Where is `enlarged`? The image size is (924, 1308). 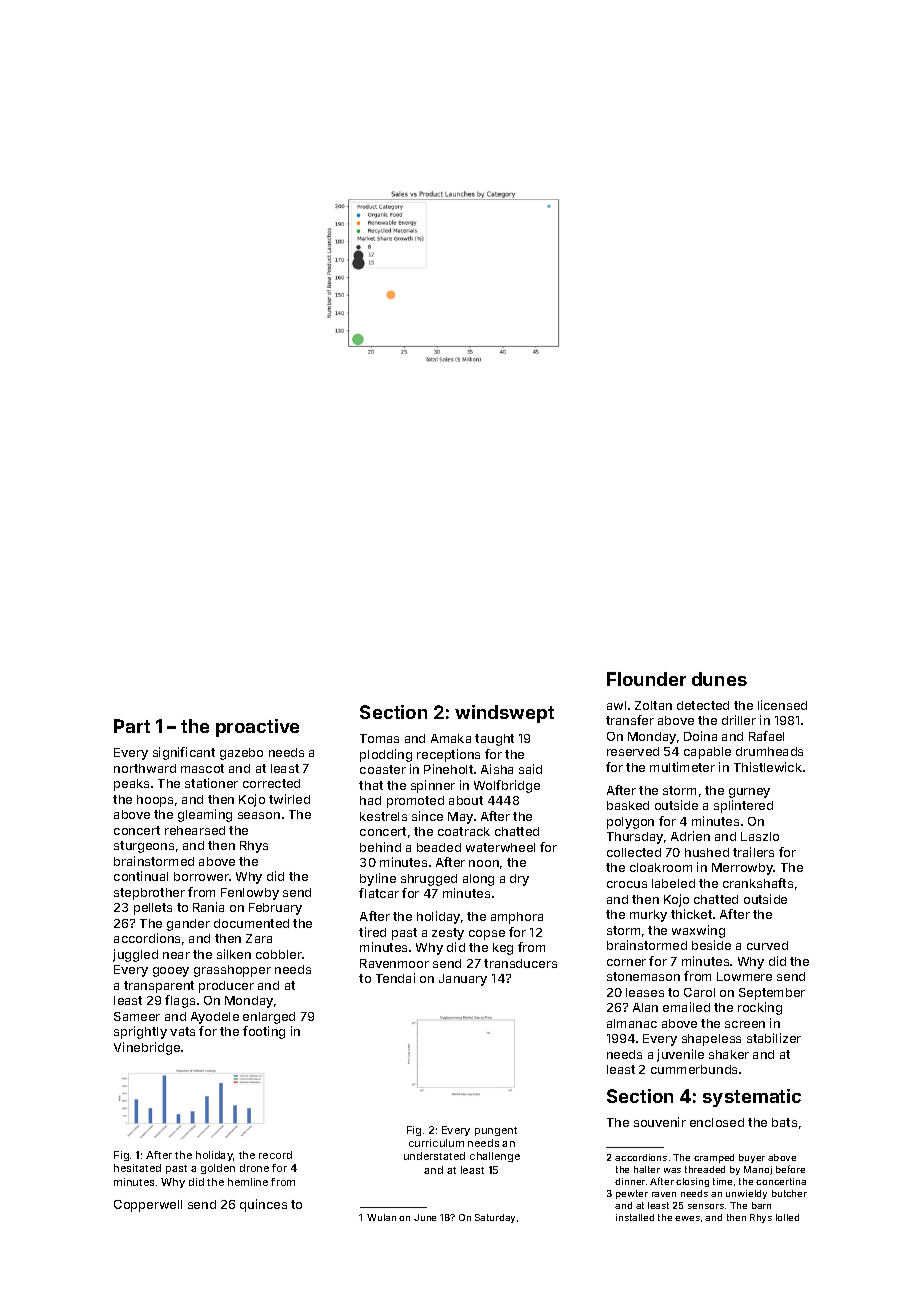 enlarged is located at coordinates (269, 1018).
